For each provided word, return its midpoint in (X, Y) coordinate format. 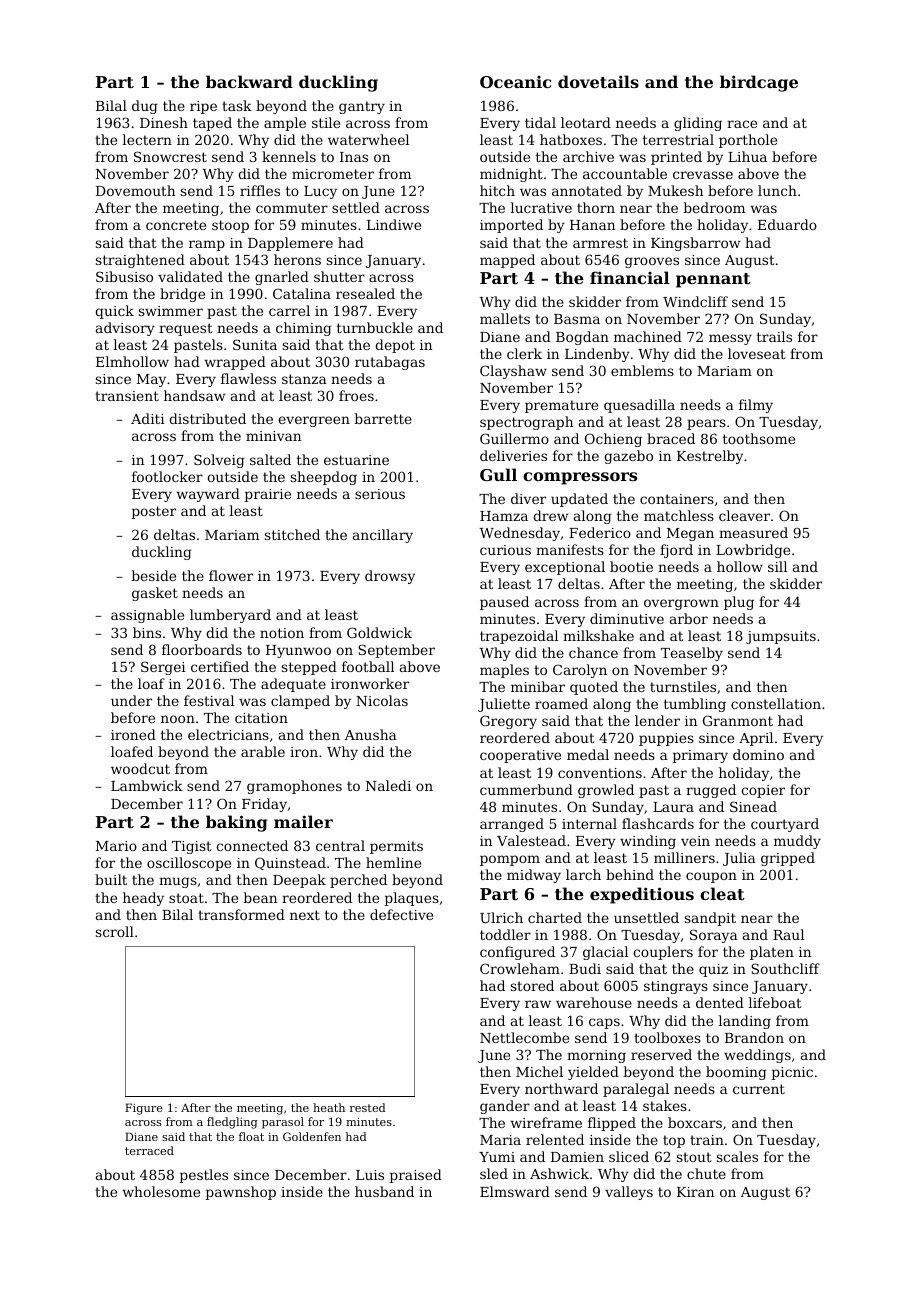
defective (401, 914)
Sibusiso (124, 276)
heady (143, 899)
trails (774, 336)
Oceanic (515, 82)
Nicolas (382, 700)
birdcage (759, 83)
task (237, 105)
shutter (339, 276)
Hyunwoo (298, 651)
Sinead (753, 806)
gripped (788, 859)
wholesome (161, 1191)
